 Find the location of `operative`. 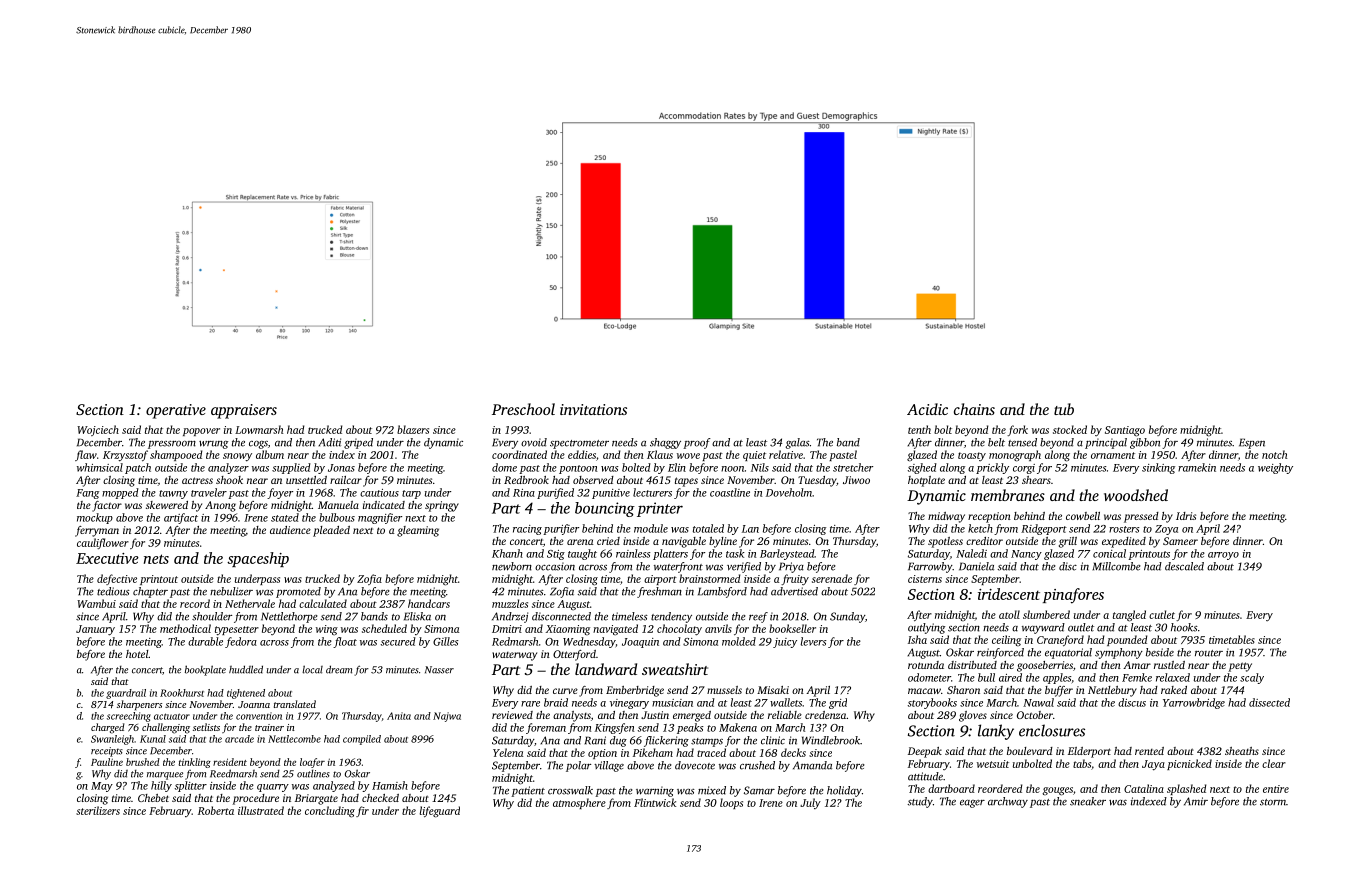

operative is located at coordinates (176, 411).
